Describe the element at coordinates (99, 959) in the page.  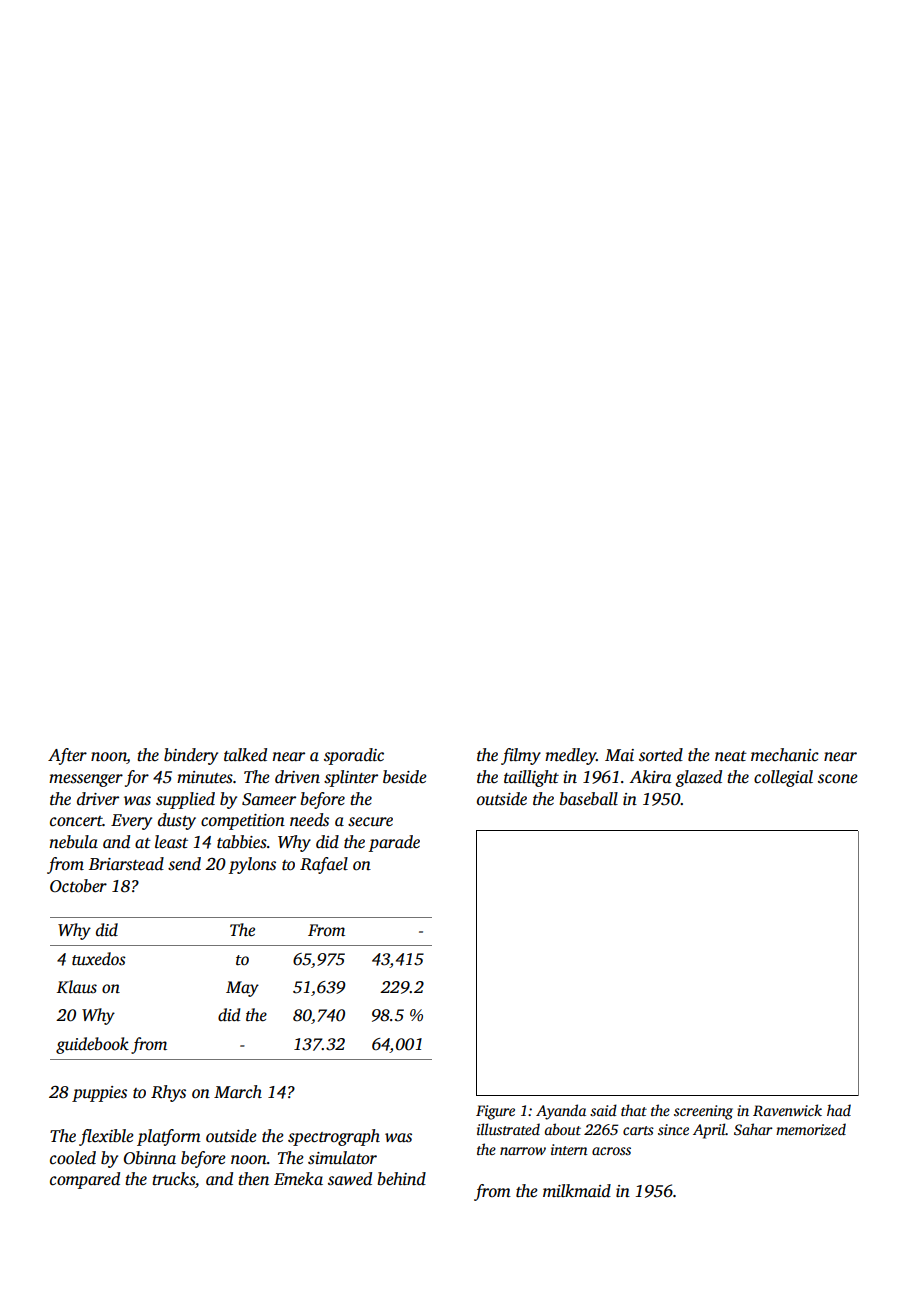
I see `tuxedos` at that location.
